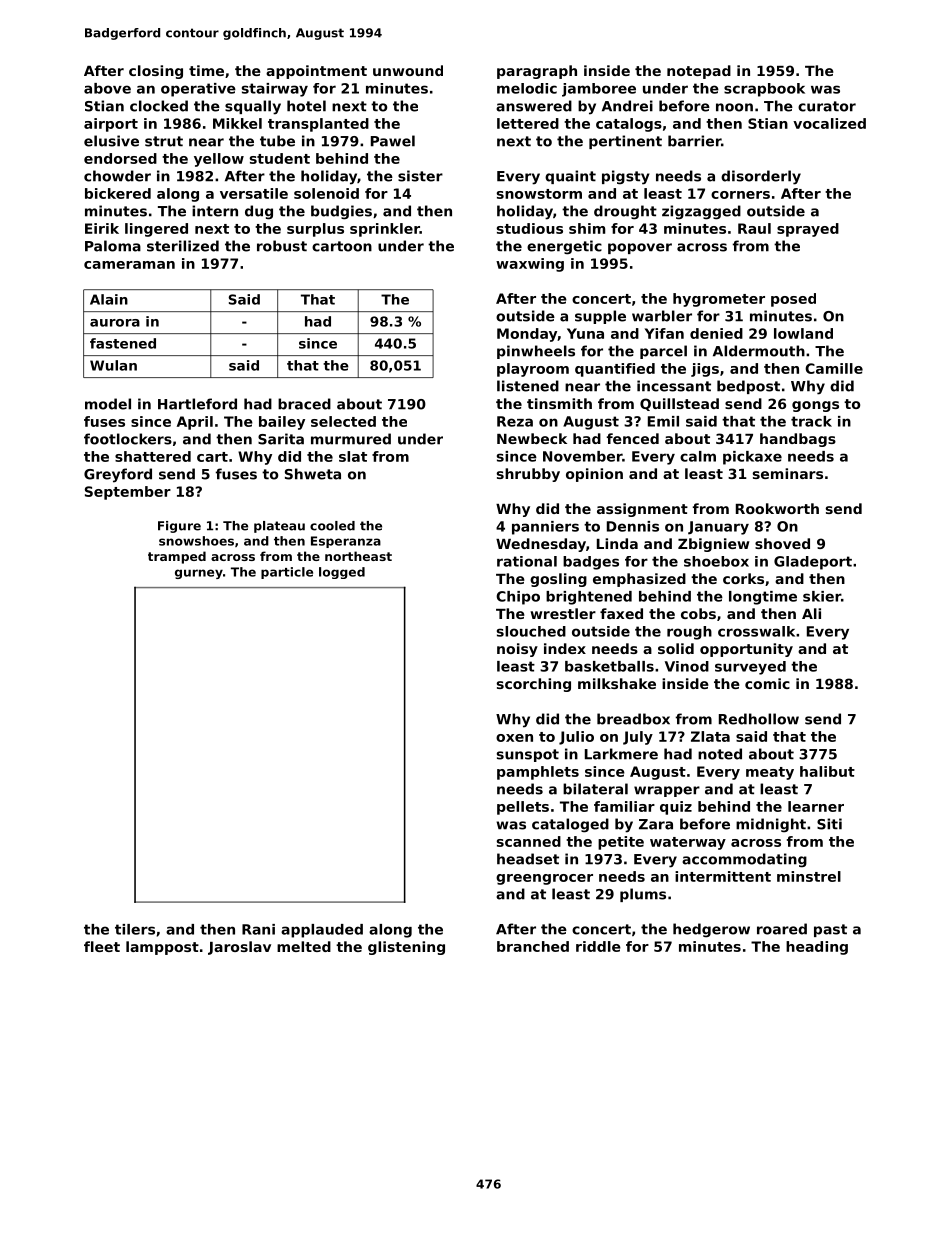  Describe the element at coordinates (514, 738) in the screenshot. I see `oxen` at that location.
